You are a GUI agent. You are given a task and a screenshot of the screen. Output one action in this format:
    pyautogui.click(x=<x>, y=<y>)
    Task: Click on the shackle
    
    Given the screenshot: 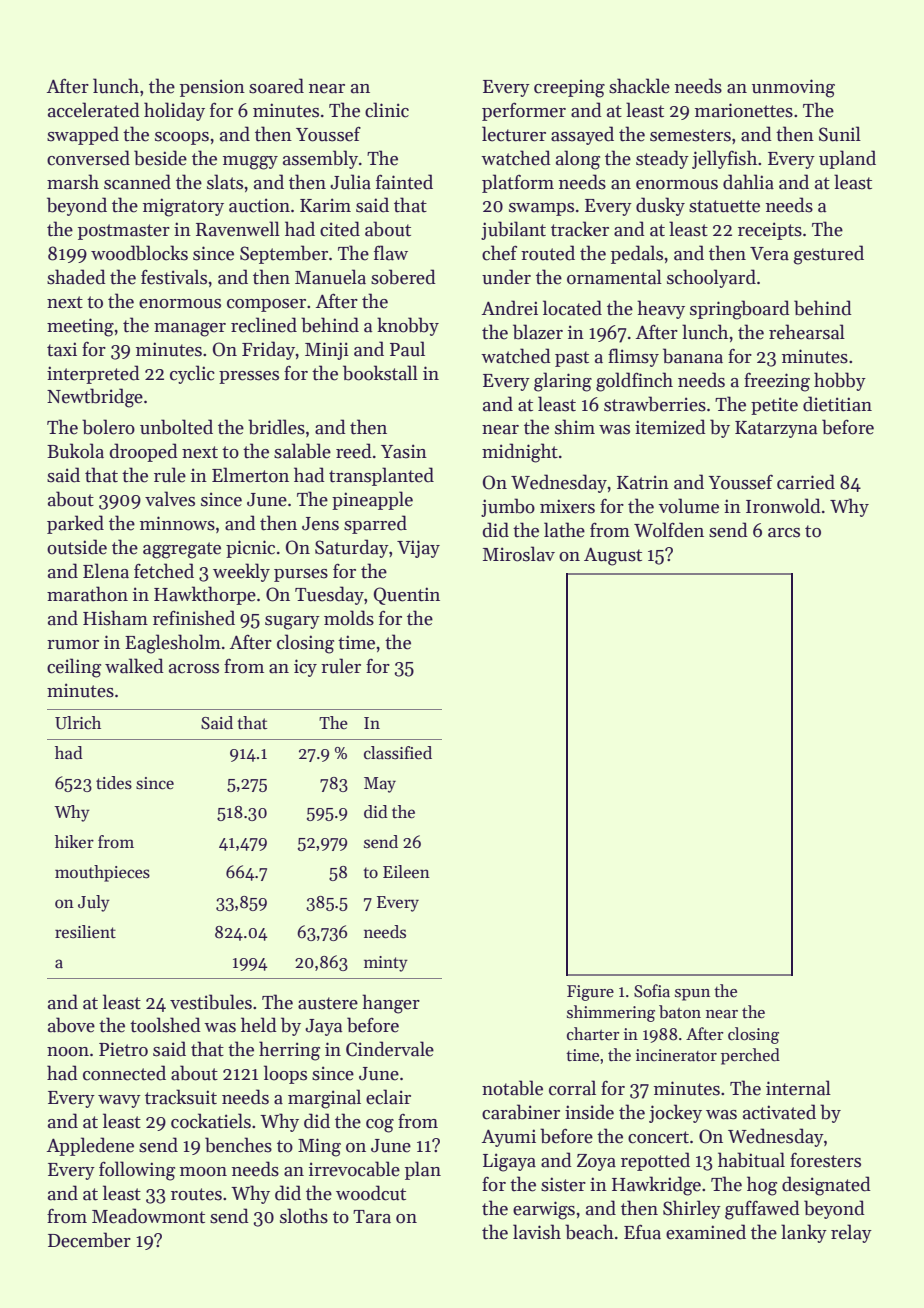 What is the action you would take?
    pyautogui.click(x=639, y=86)
